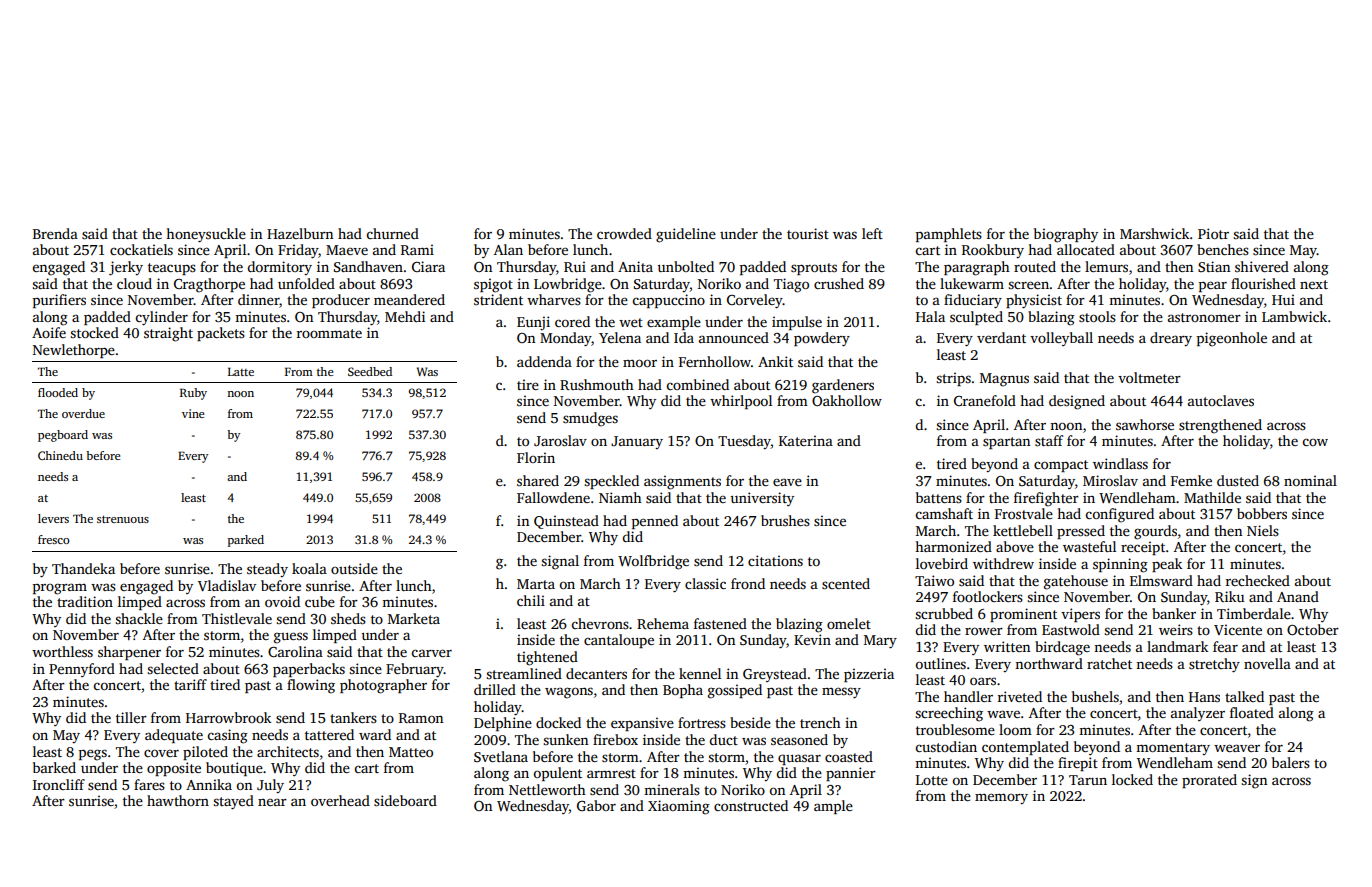  What do you see at coordinates (123, 519) in the image?
I see `strenuous` at bounding box center [123, 519].
